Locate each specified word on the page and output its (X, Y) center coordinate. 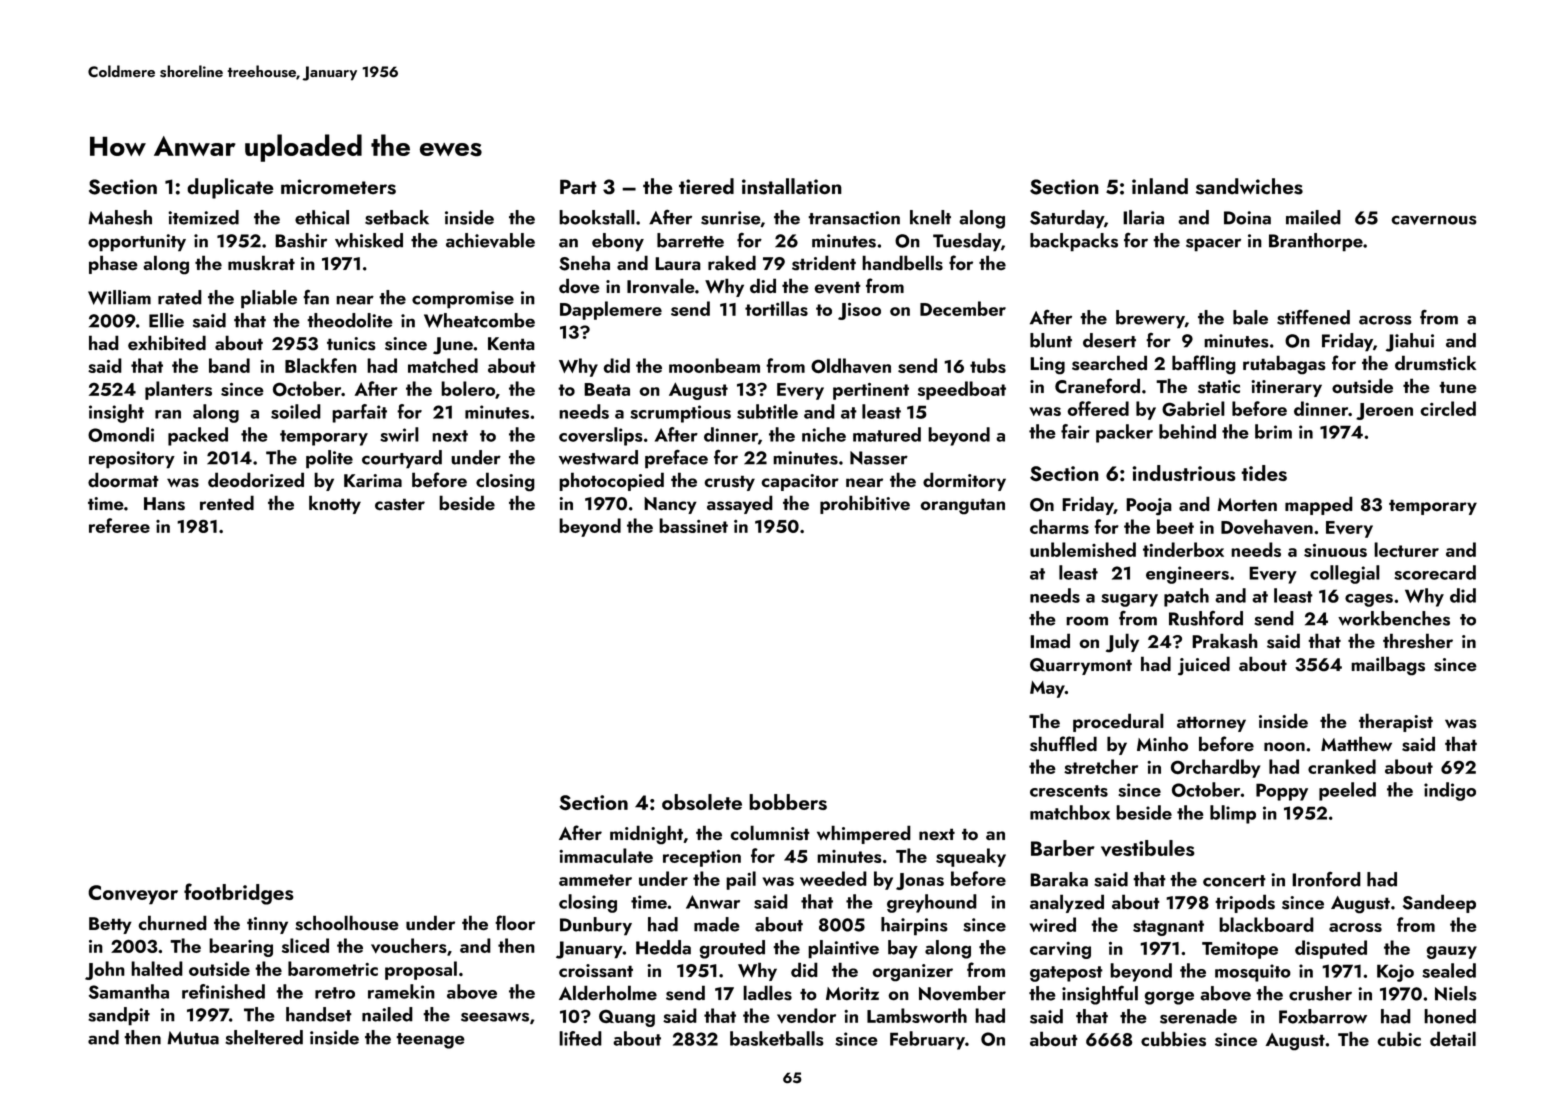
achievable (490, 240)
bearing (241, 947)
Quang (627, 1018)
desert (1109, 340)
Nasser (879, 458)
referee (119, 525)
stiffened (1313, 317)
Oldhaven (851, 366)
